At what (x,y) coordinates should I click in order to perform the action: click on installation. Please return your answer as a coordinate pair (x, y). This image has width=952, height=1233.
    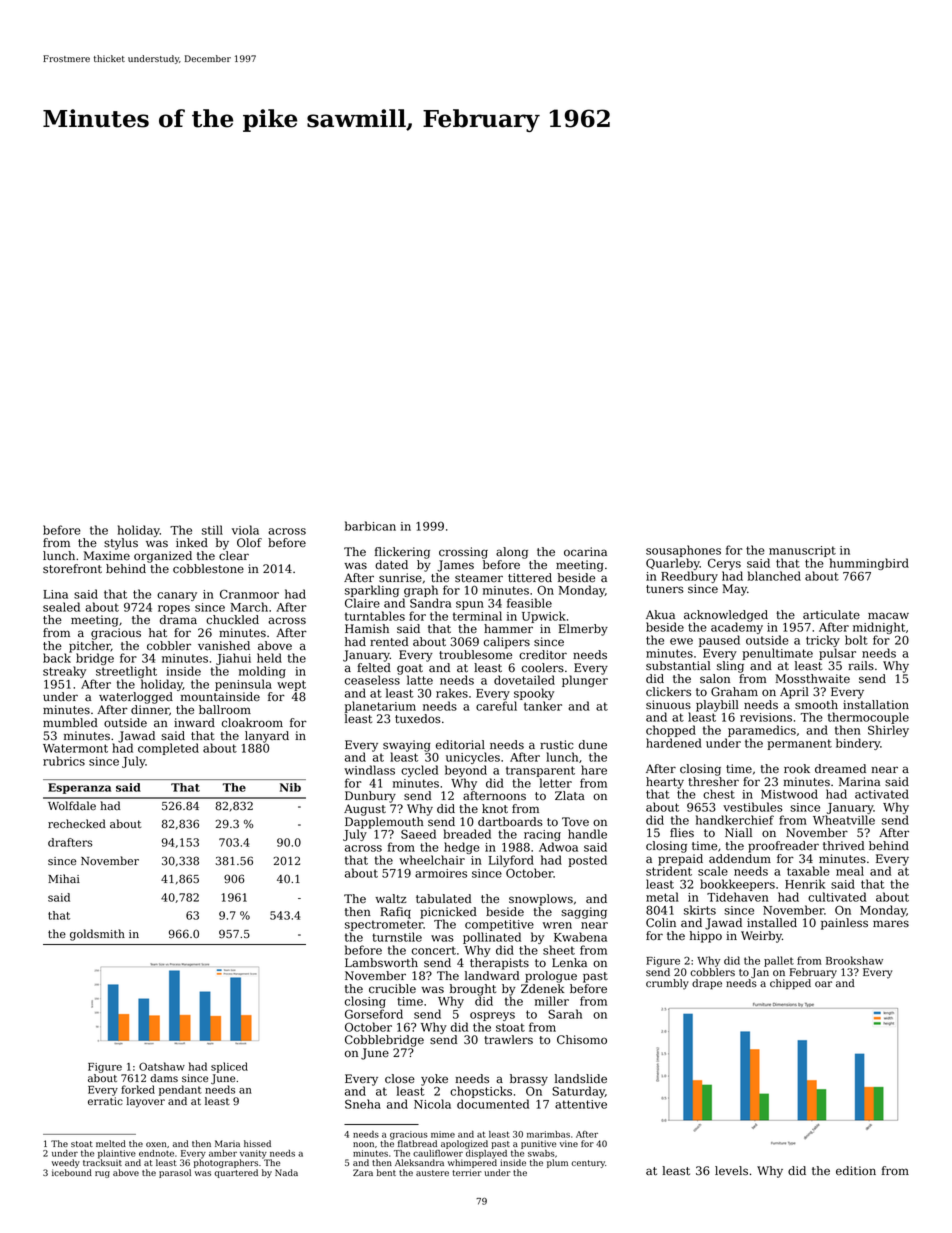
    Looking at the image, I should click on (876, 705).
